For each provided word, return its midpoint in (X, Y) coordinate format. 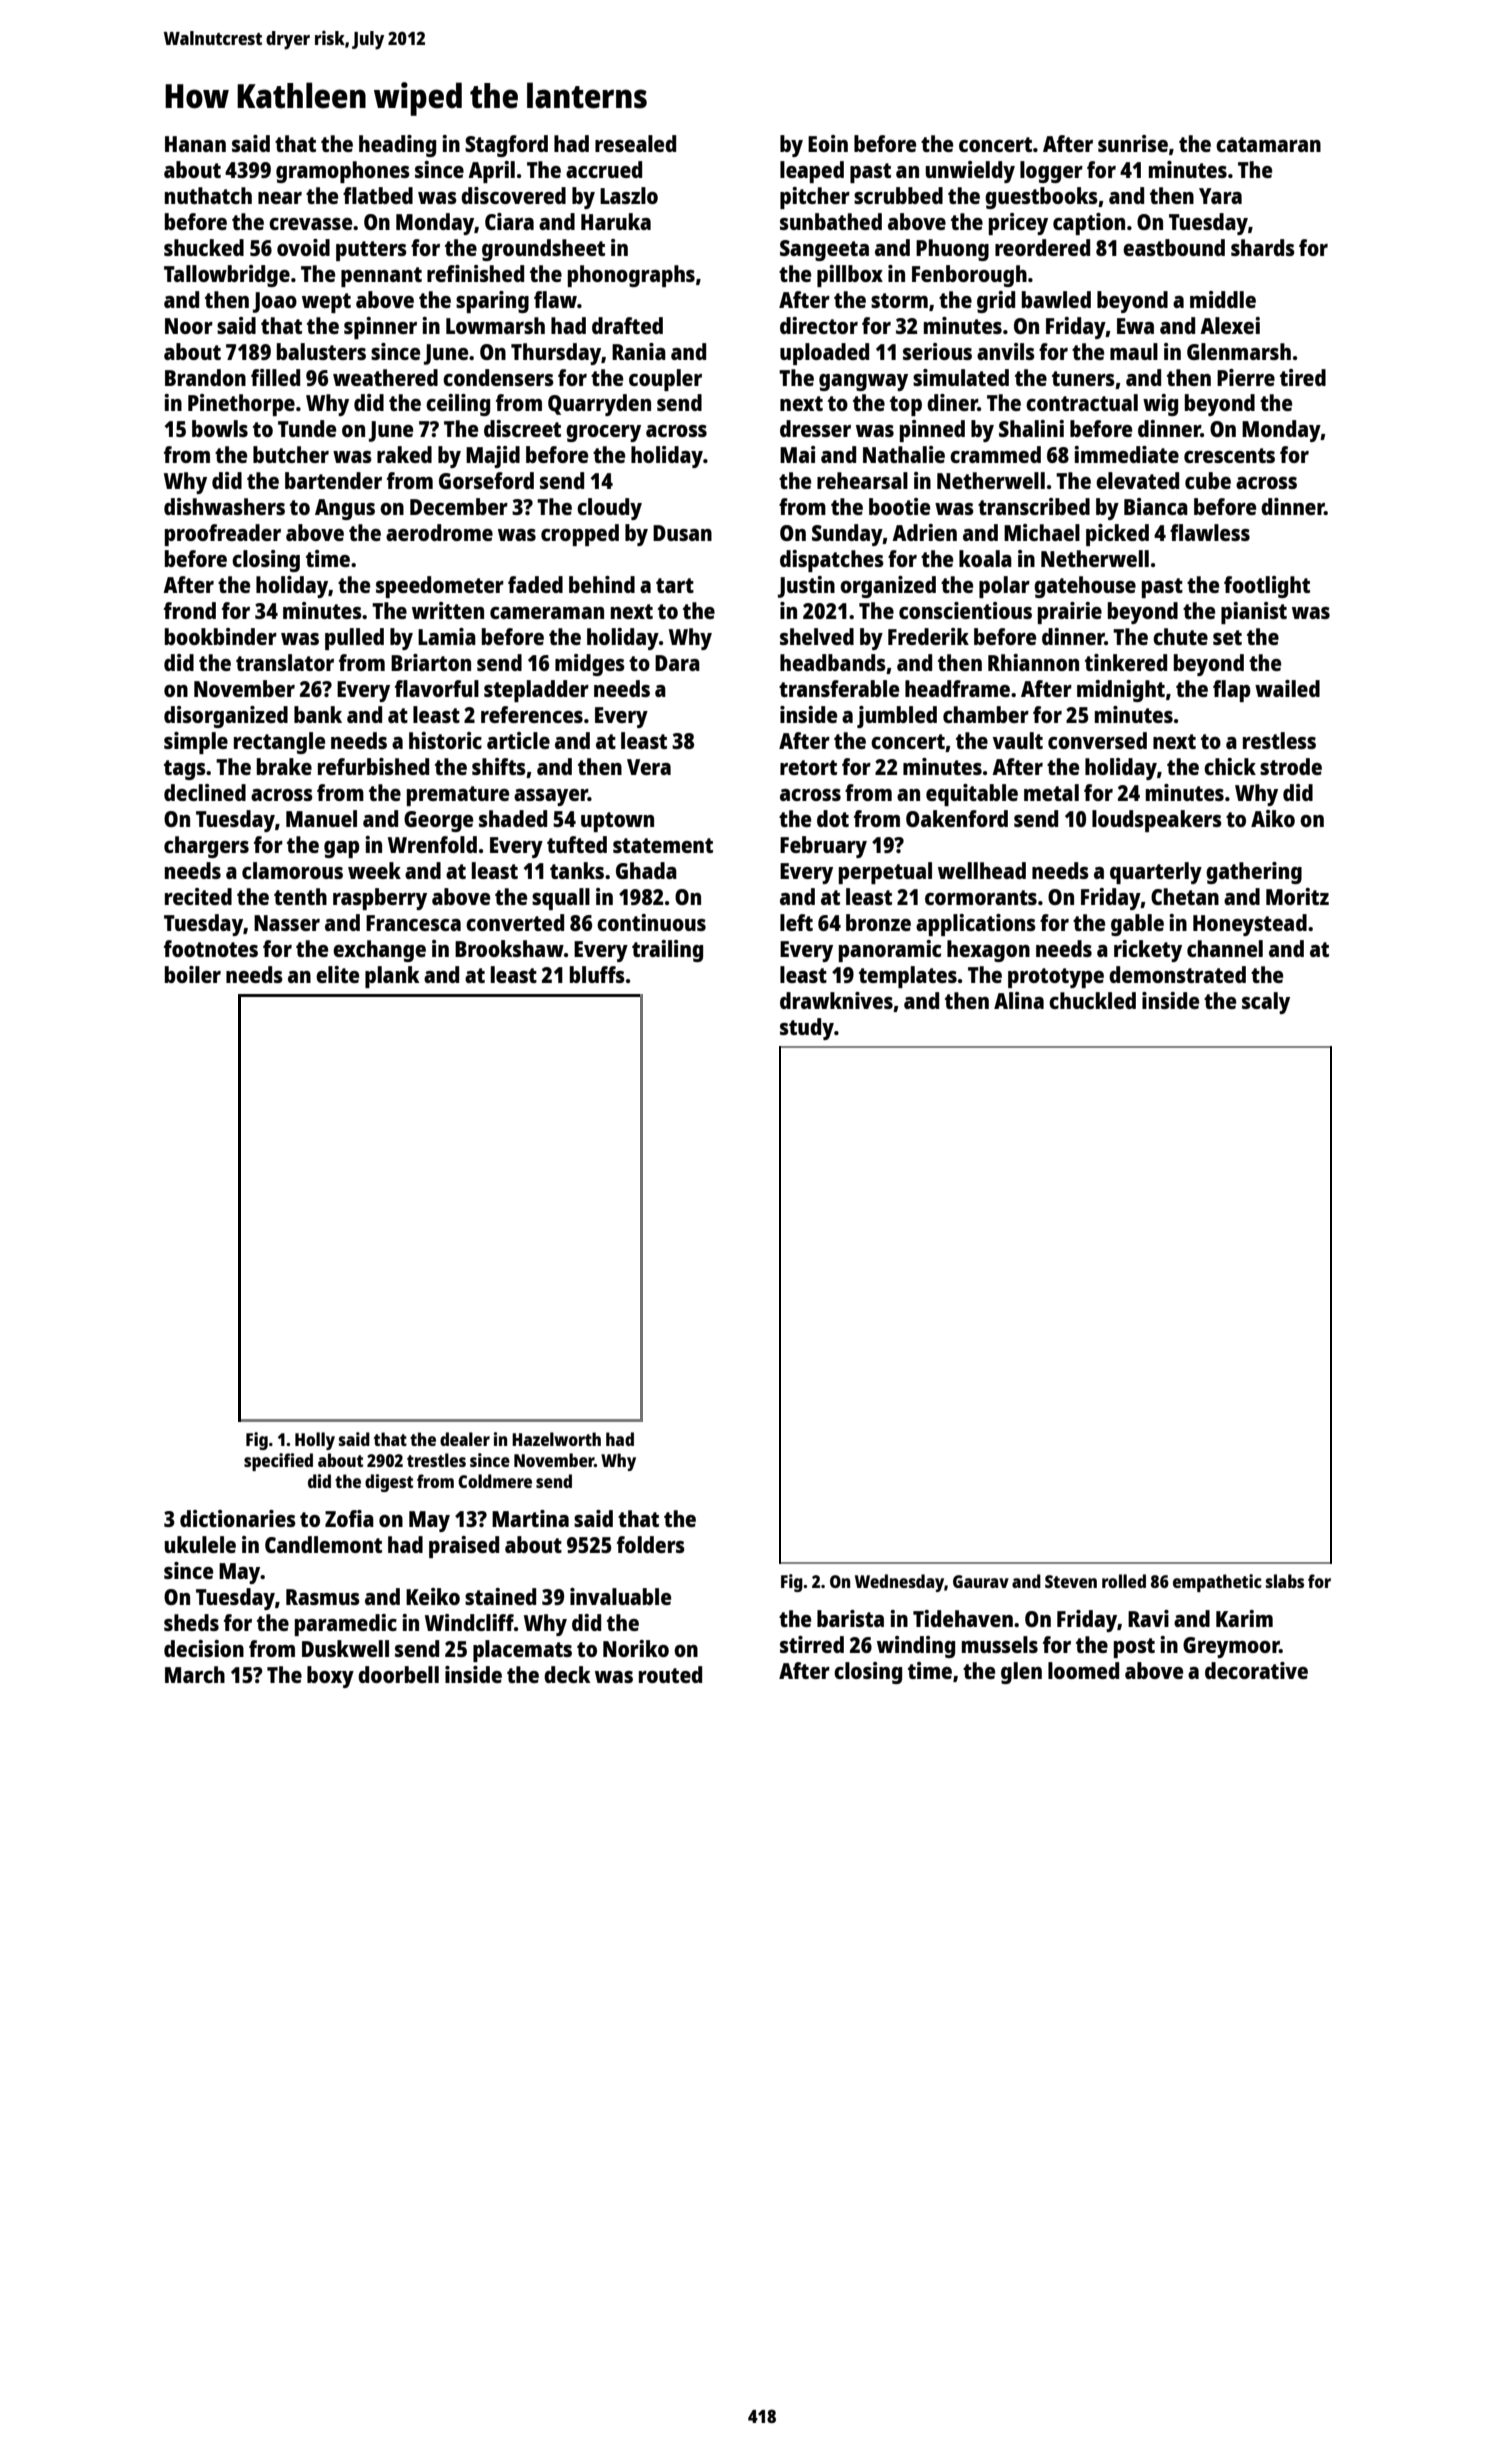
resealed (635, 143)
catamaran (1268, 144)
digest (389, 1483)
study (807, 1029)
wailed (1287, 688)
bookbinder (221, 636)
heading (397, 146)
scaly (1266, 1003)
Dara (677, 663)
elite (337, 974)
